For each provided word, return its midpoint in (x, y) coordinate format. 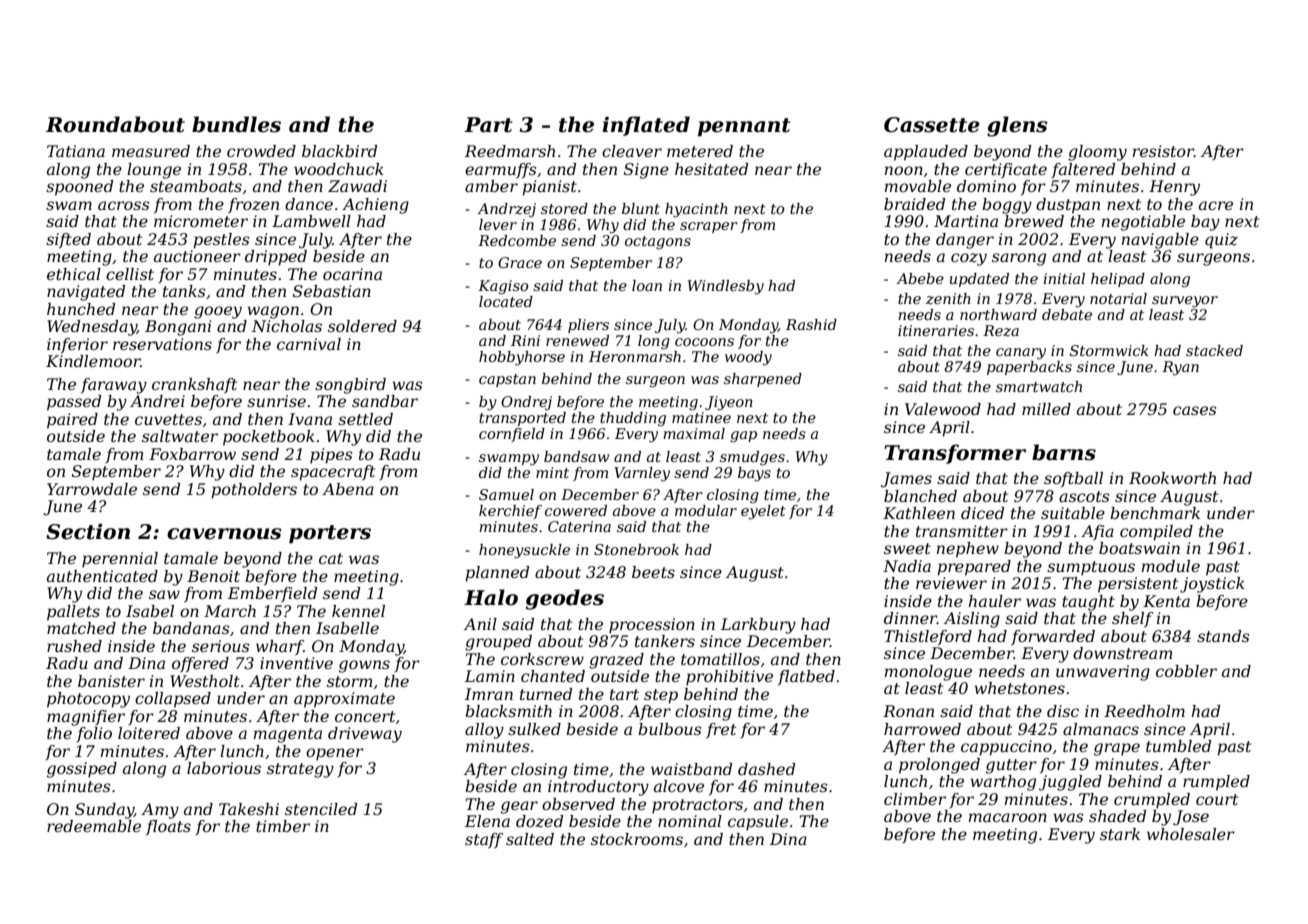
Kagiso (503, 287)
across (124, 205)
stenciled (321, 809)
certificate (1006, 170)
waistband (691, 769)
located (506, 301)
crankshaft (194, 385)
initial (1064, 278)
